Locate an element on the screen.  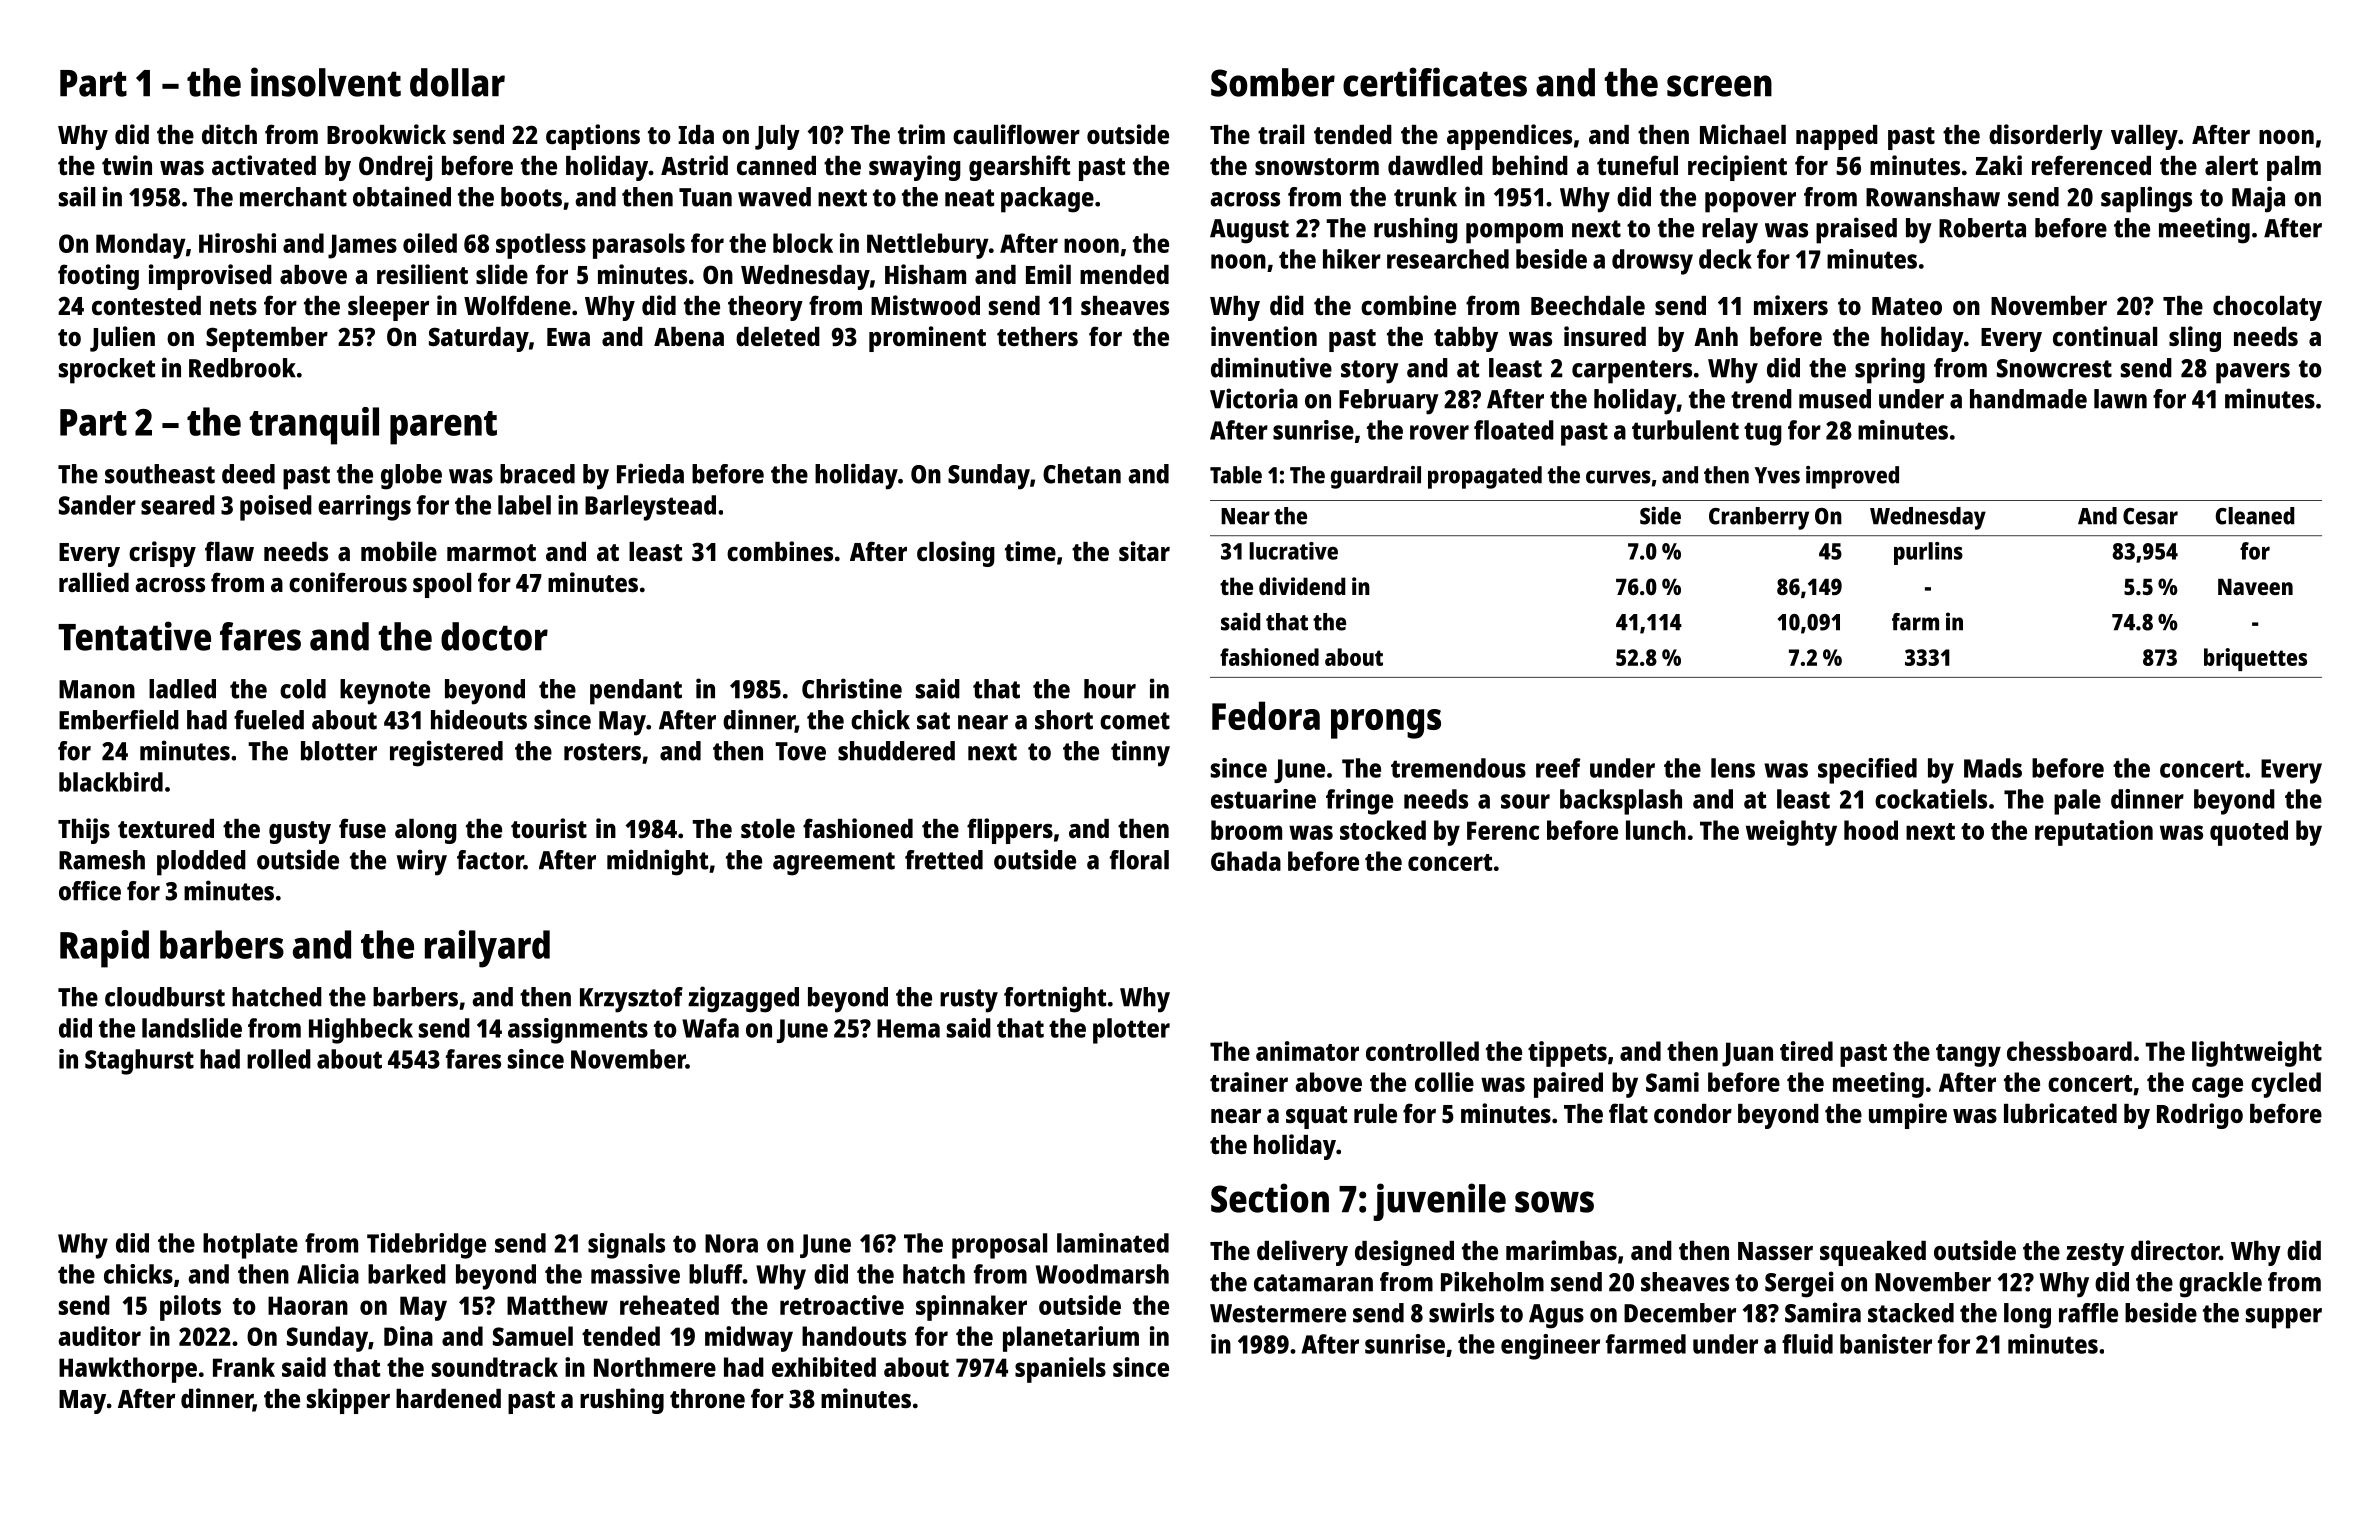
diminutive is located at coordinates (1271, 367).
